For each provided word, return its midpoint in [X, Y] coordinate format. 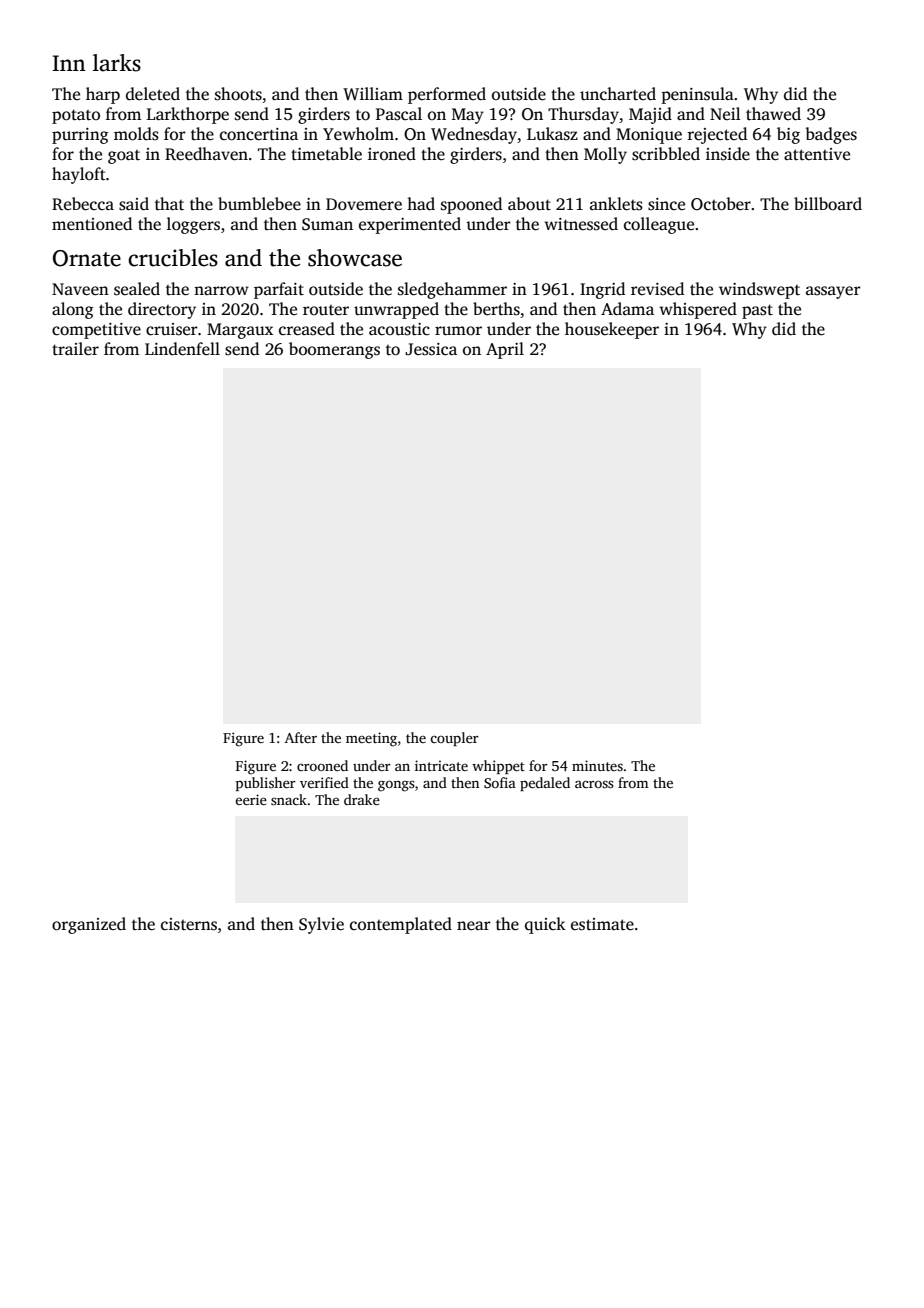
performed [447, 95]
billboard [828, 204]
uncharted [618, 94]
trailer [75, 349]
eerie [251, 799]
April [505, 350]
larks [117, 63]
